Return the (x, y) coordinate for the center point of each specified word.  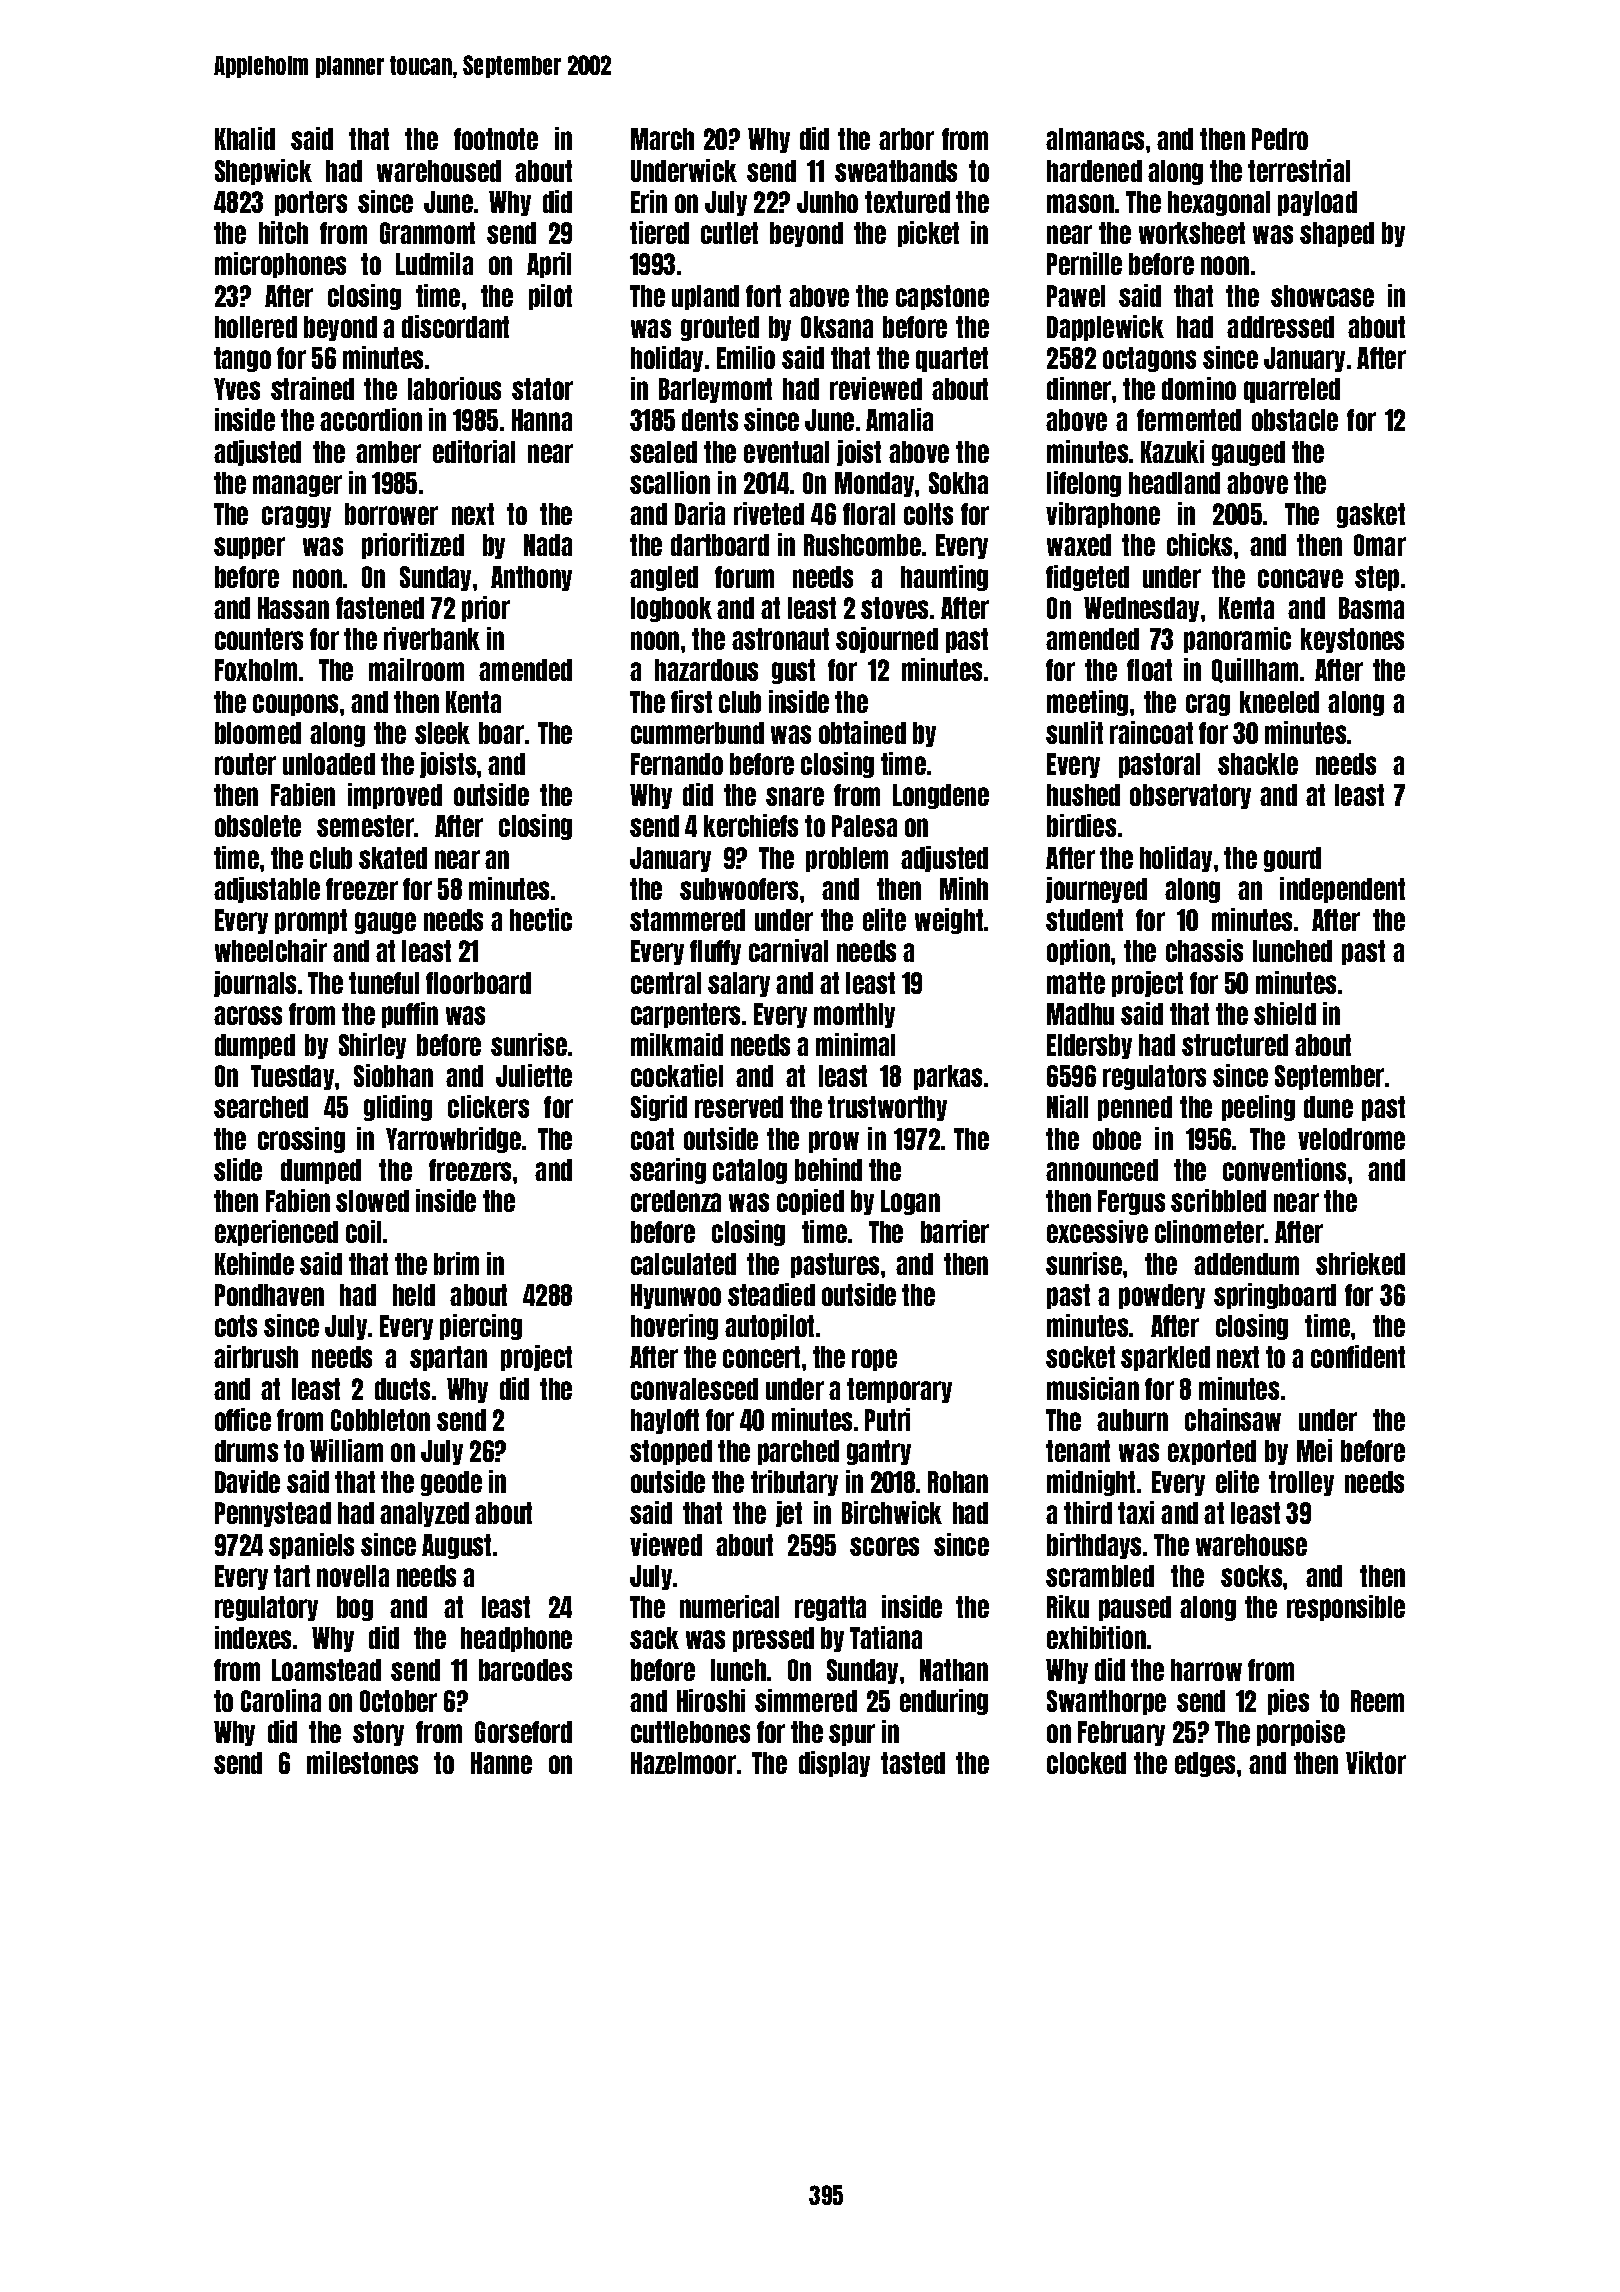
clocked (1086, 1763)
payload (1317, 203)
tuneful (384, 983)
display (834, 1764)
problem (847, 859)
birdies (1081, 825)
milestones (362, 1762)
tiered (659, 232)
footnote (496, 139)
